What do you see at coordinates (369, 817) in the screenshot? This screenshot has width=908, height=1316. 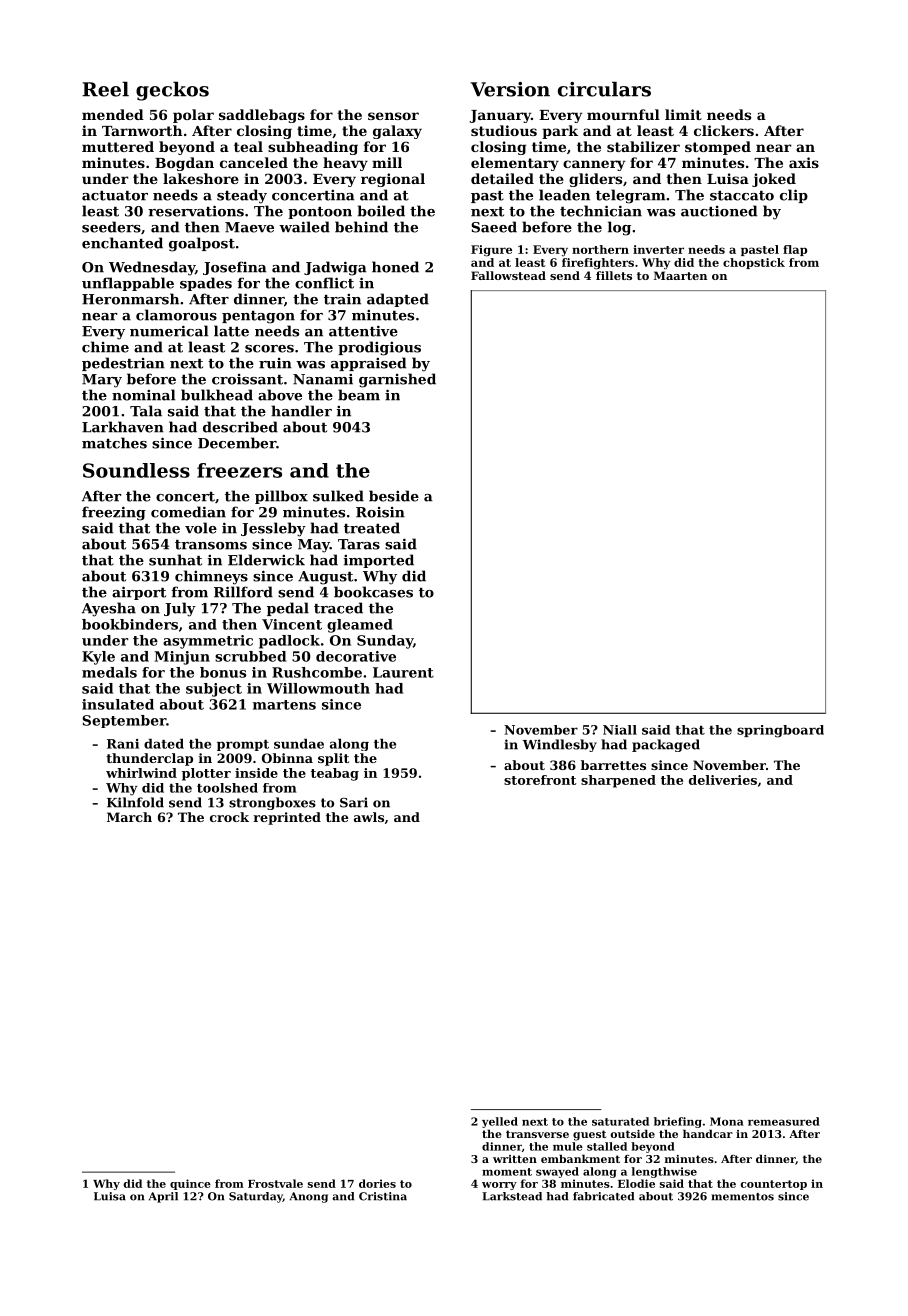 I see `awls` at bounding box center [369, 817].
